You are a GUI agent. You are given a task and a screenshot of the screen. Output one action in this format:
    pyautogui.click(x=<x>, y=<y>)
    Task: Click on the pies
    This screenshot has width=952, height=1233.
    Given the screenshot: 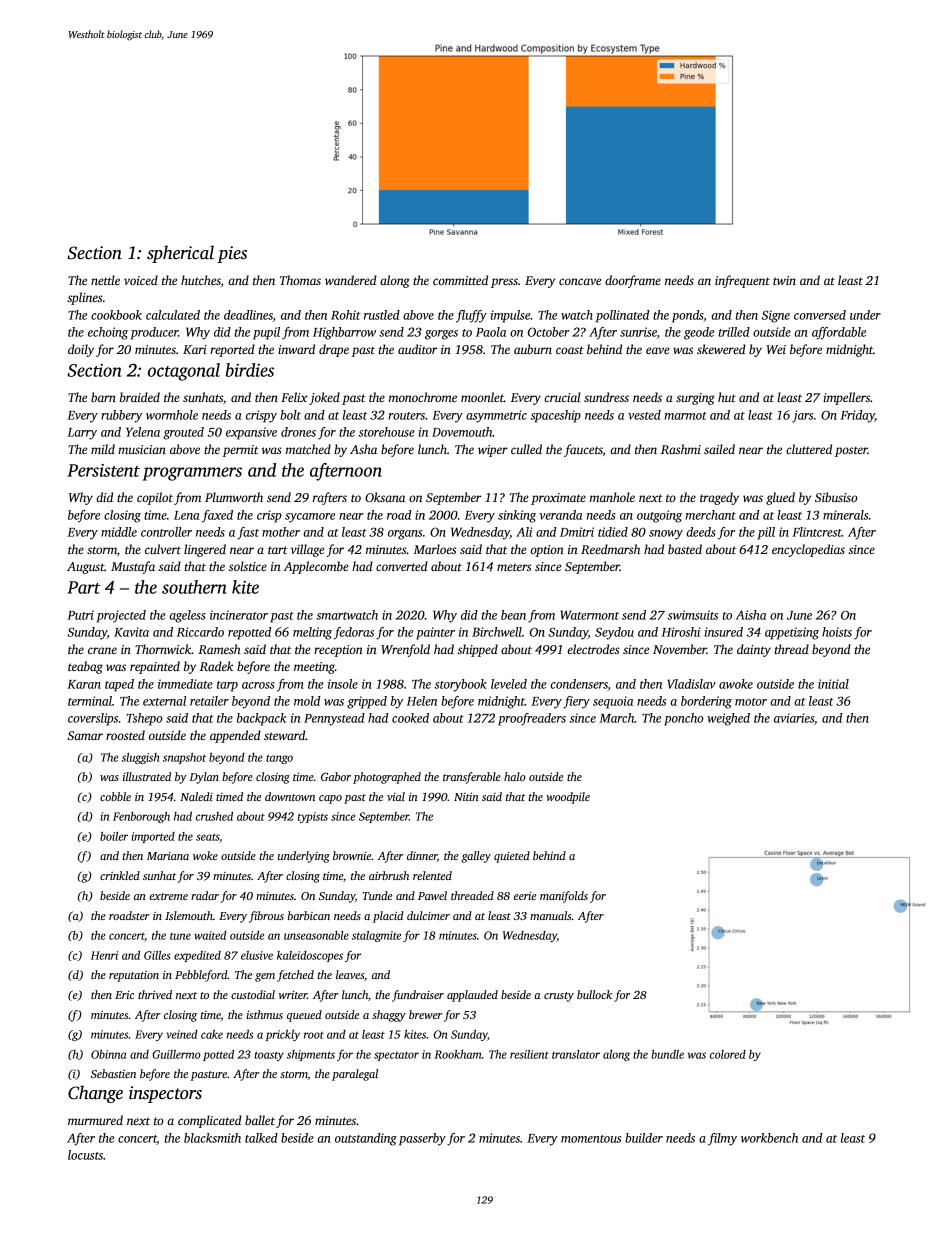 What is the action you would take?
    pyautogui.click(x=232, y=254)
